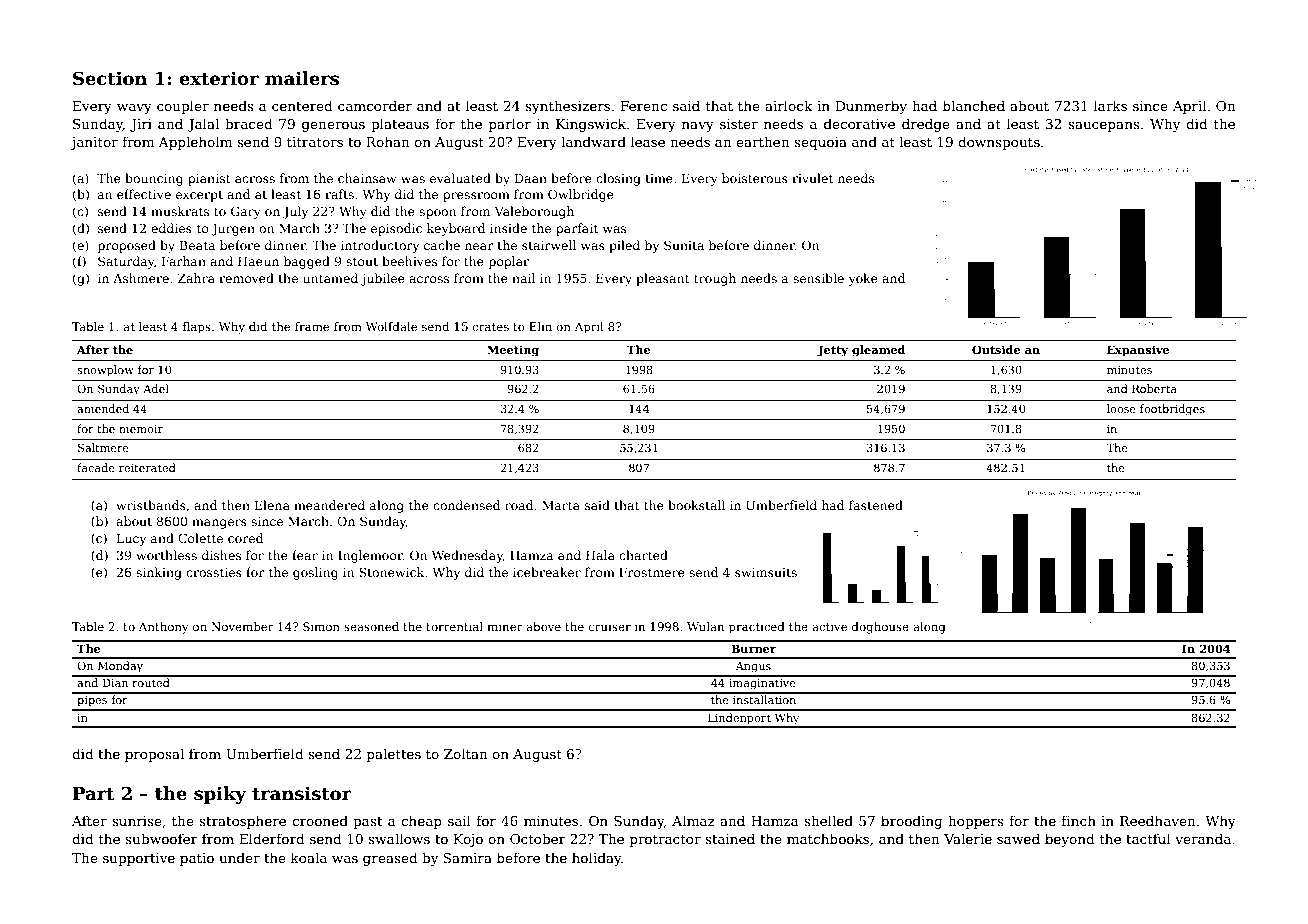 The image size is (1308, 924). What do you see at coordinates (828, 838) in the page?
I see `matchbooks` at bounding box center [828, 838].
